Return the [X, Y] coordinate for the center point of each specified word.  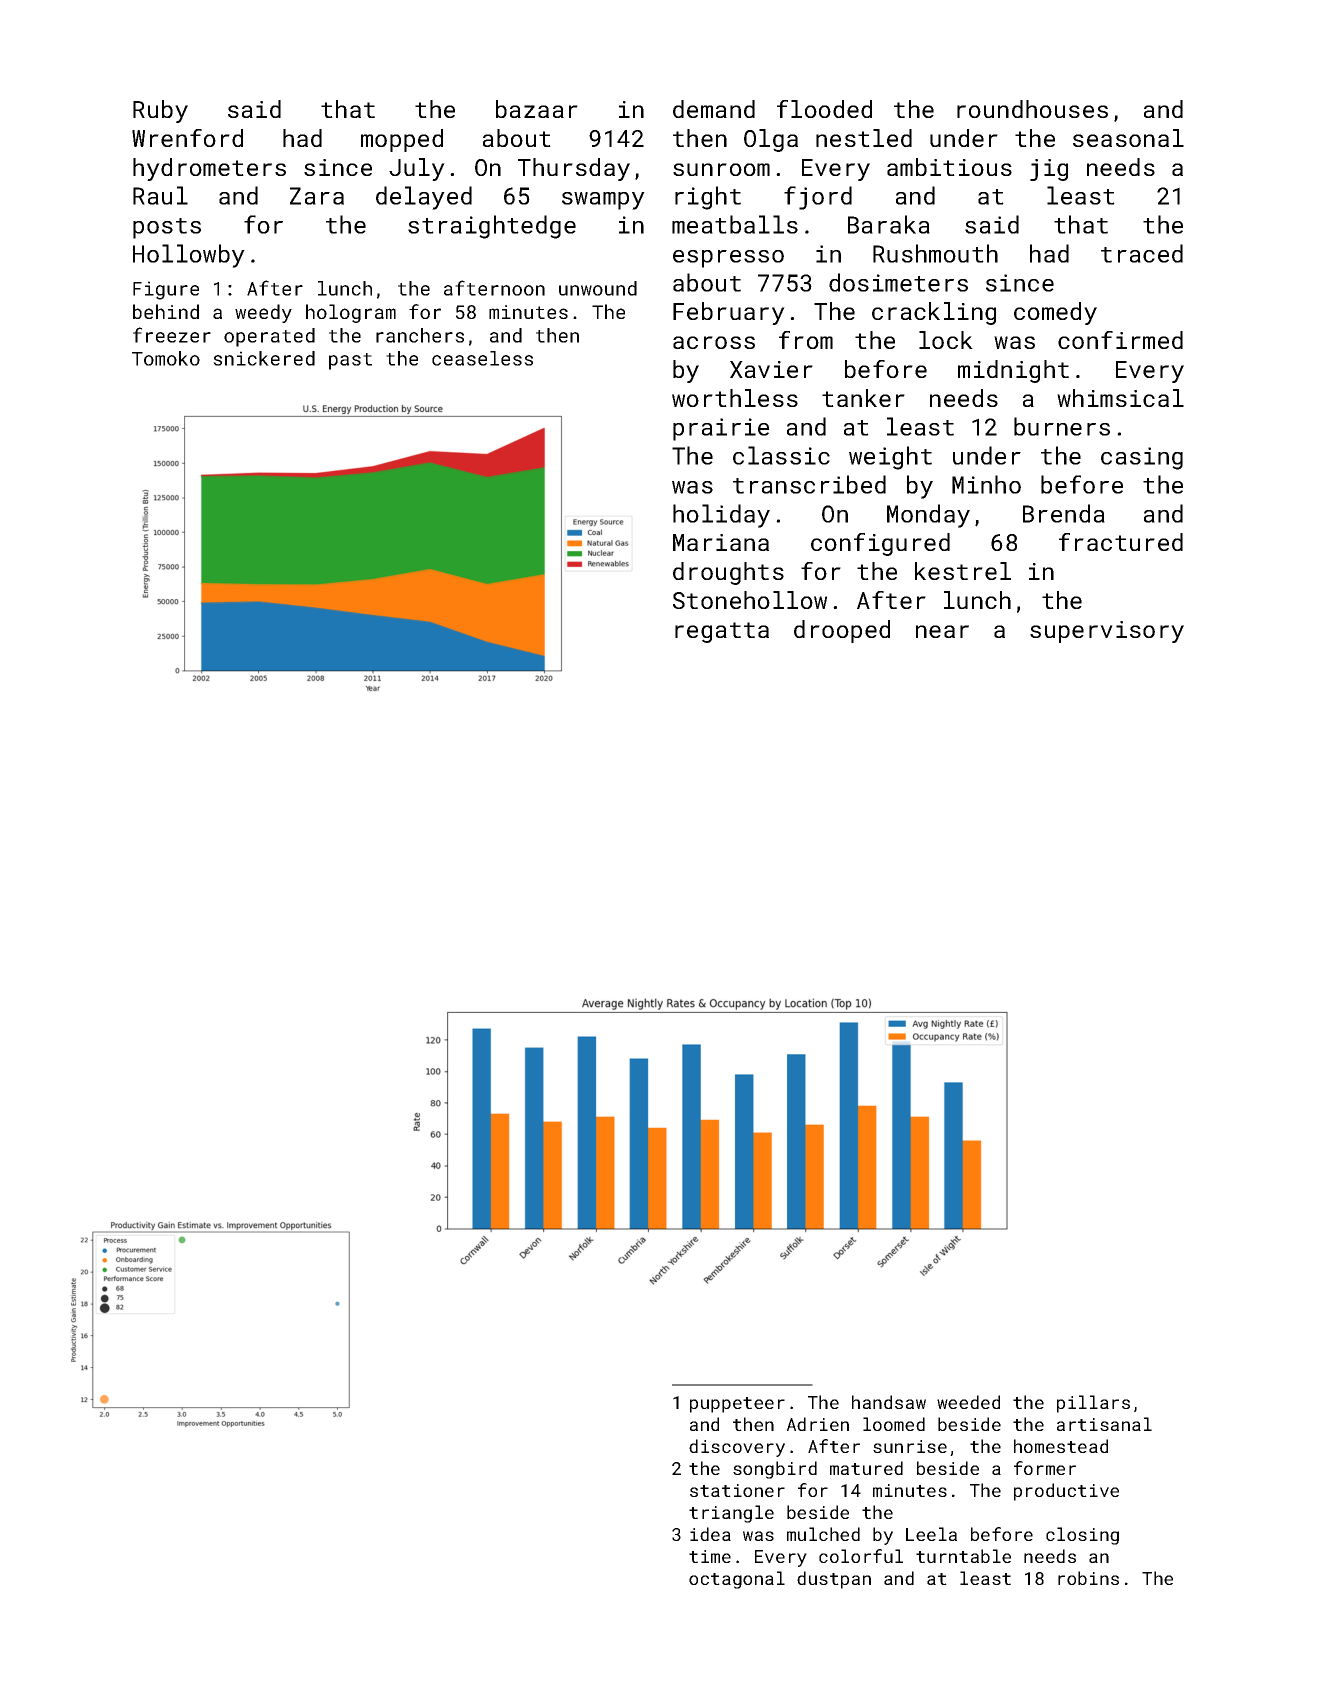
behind [166, 311]
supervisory [1107, 632]
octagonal [737, 1580]
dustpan [834, 1580]
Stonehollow [750, 600]
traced [1142, 253]
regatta [722, 632]
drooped [842, 631]
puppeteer [737, 1405]
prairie [721, 429]
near [942, 631]
